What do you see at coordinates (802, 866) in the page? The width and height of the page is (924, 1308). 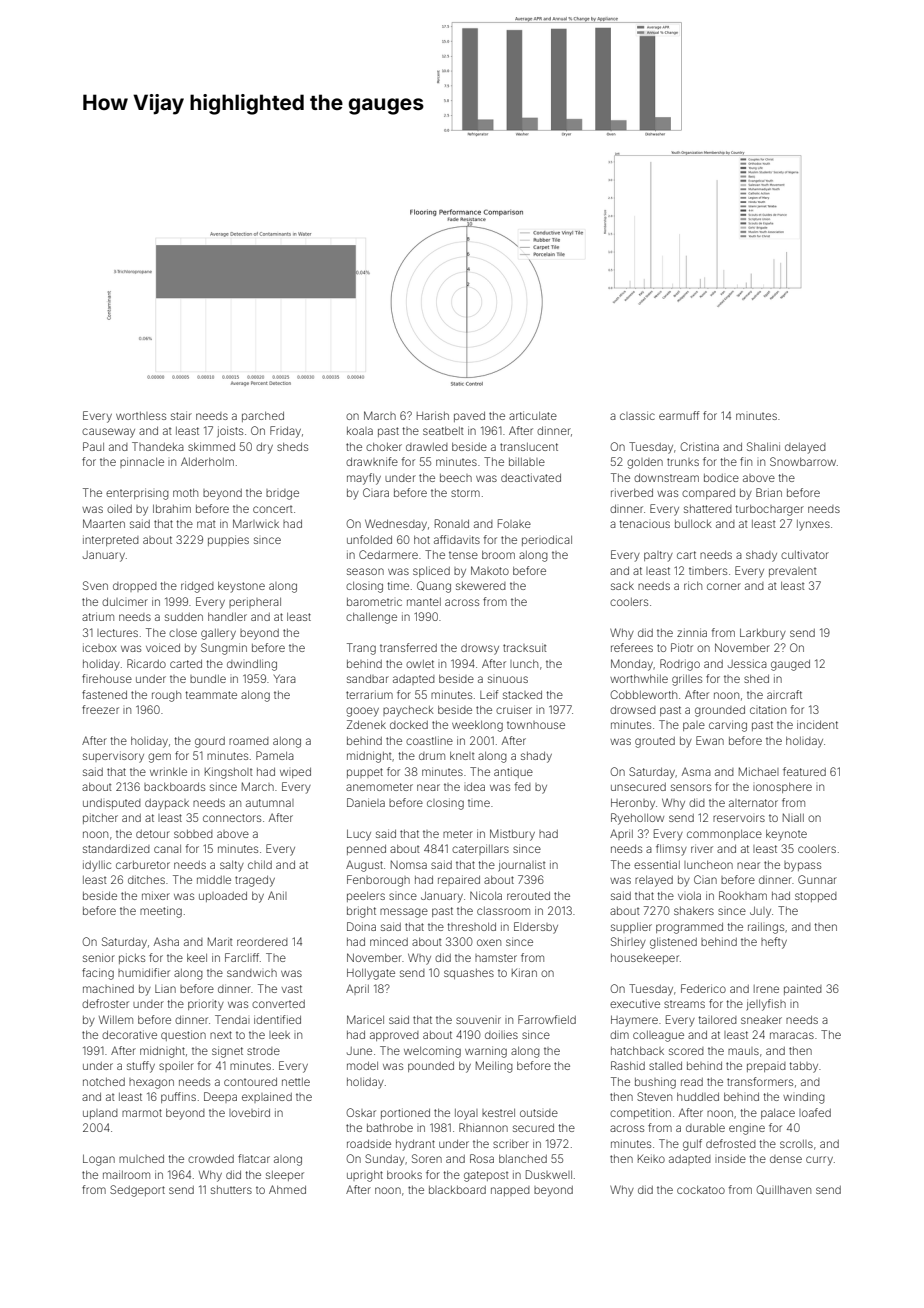 I see `bypass` at bounding box center [802, 866].
